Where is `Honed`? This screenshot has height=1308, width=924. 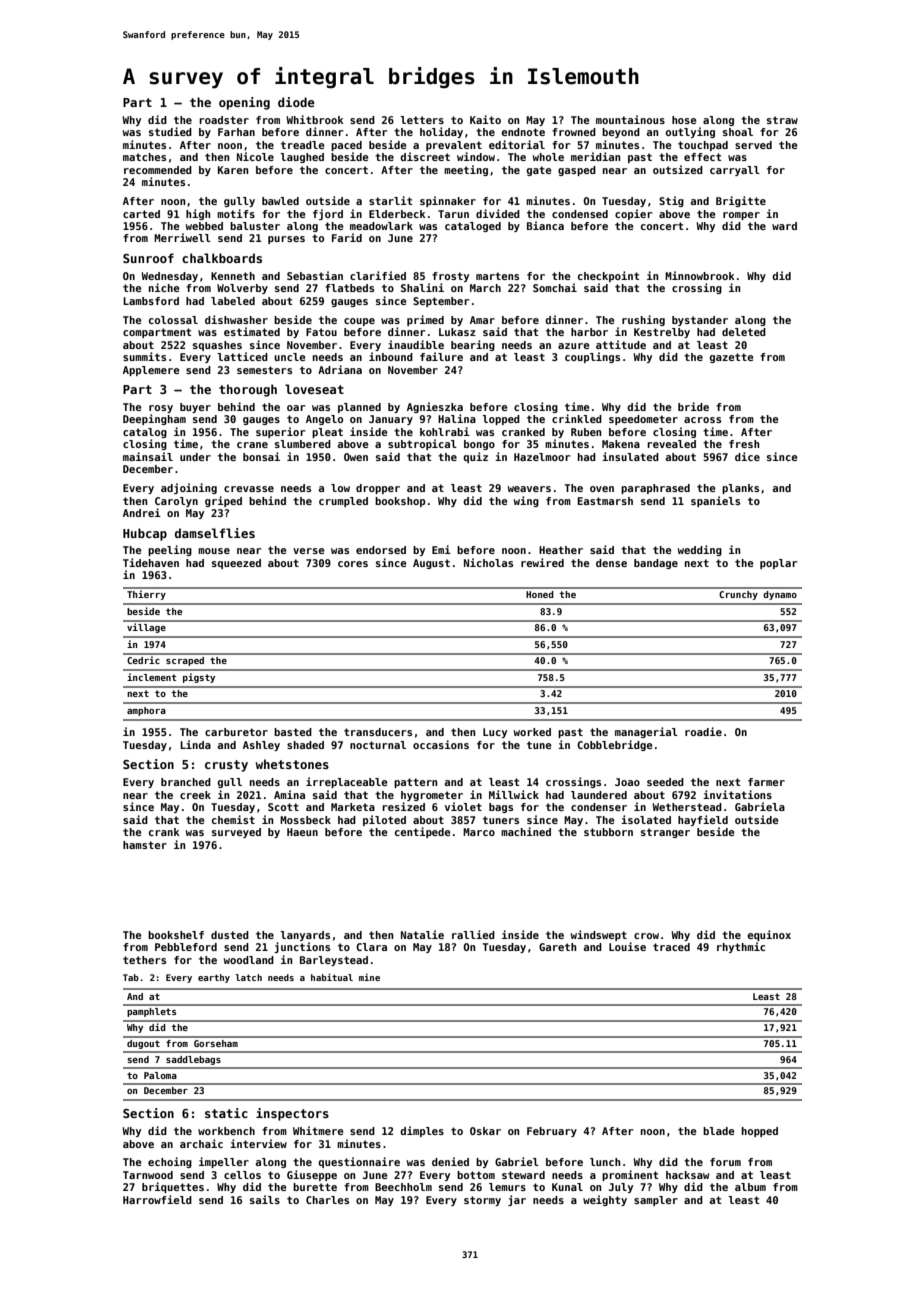
Honed is located at coordinates (540, 594).
